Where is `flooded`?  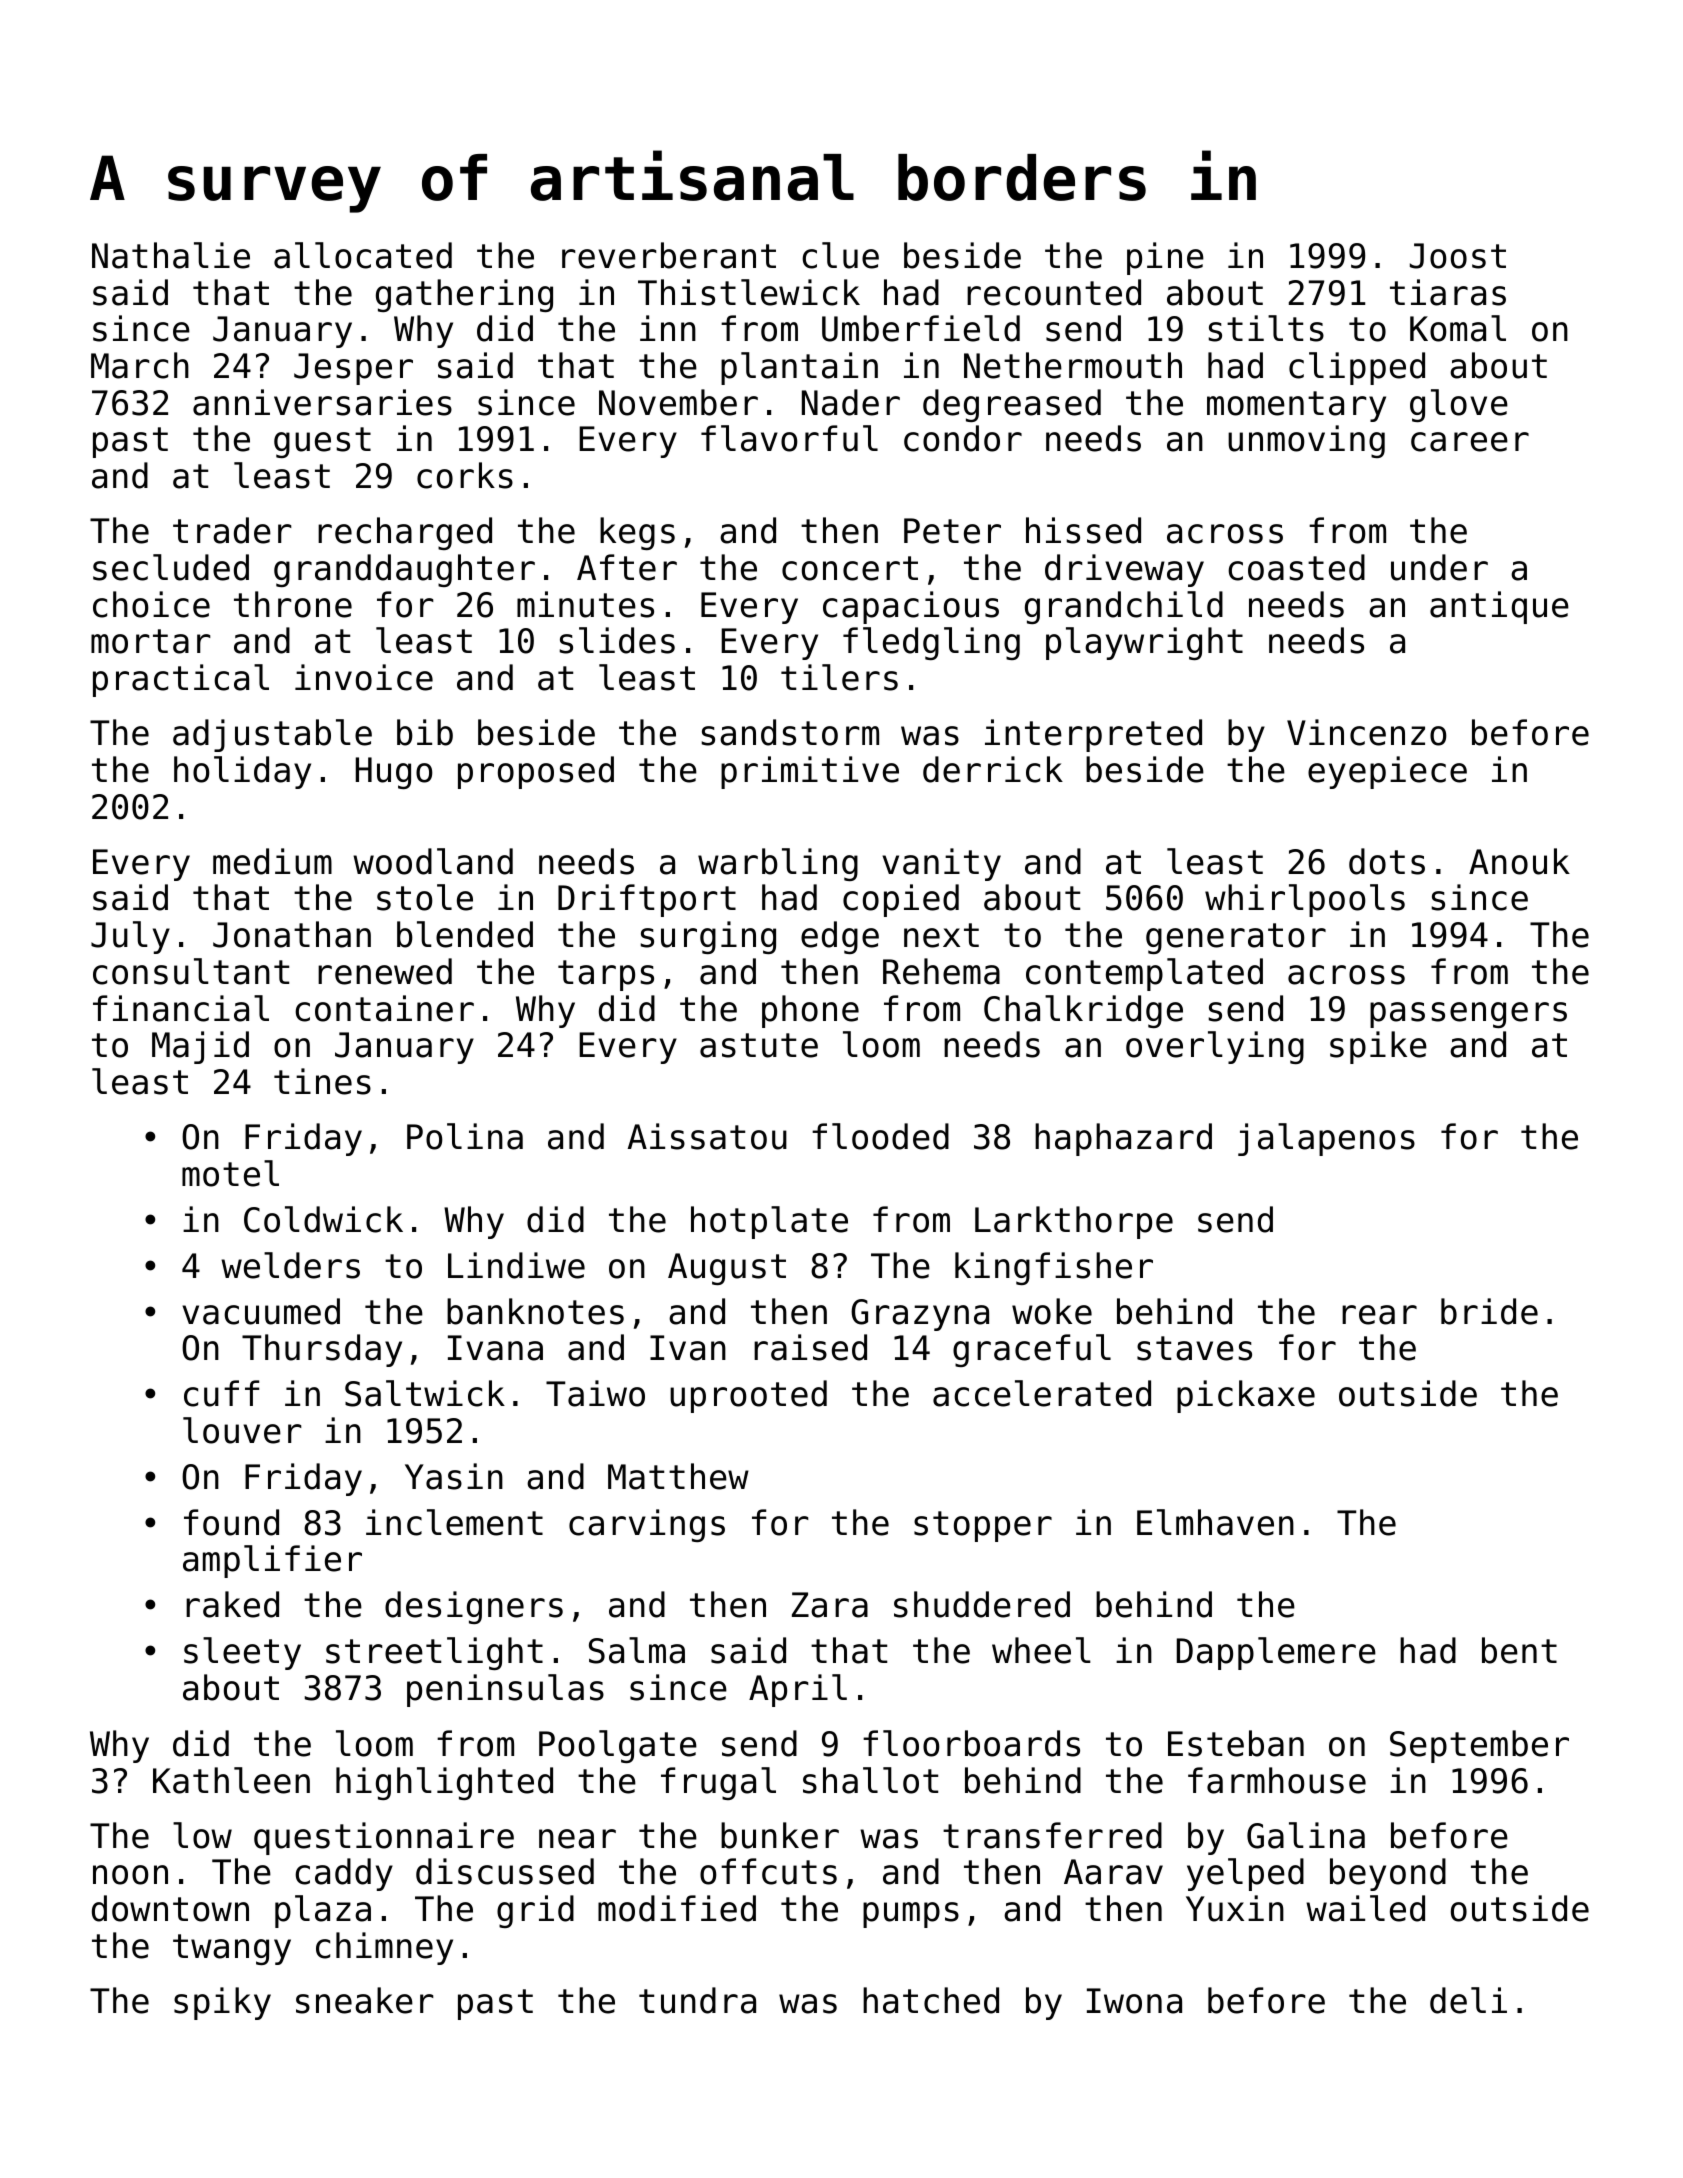
flooded is located at coordinates (880, 1136).
